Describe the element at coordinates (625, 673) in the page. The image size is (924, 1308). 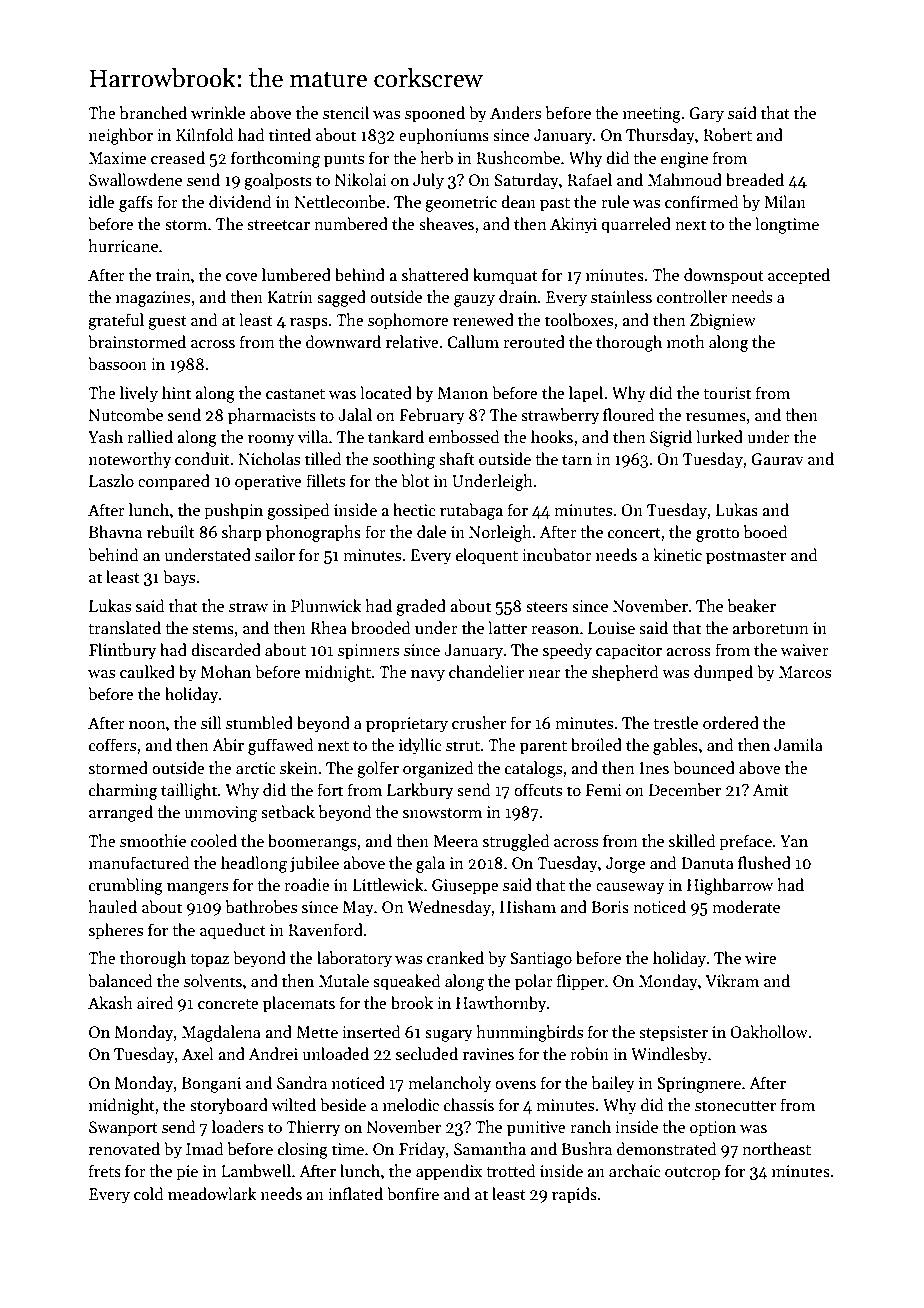
I see `shepherd` at that location.
